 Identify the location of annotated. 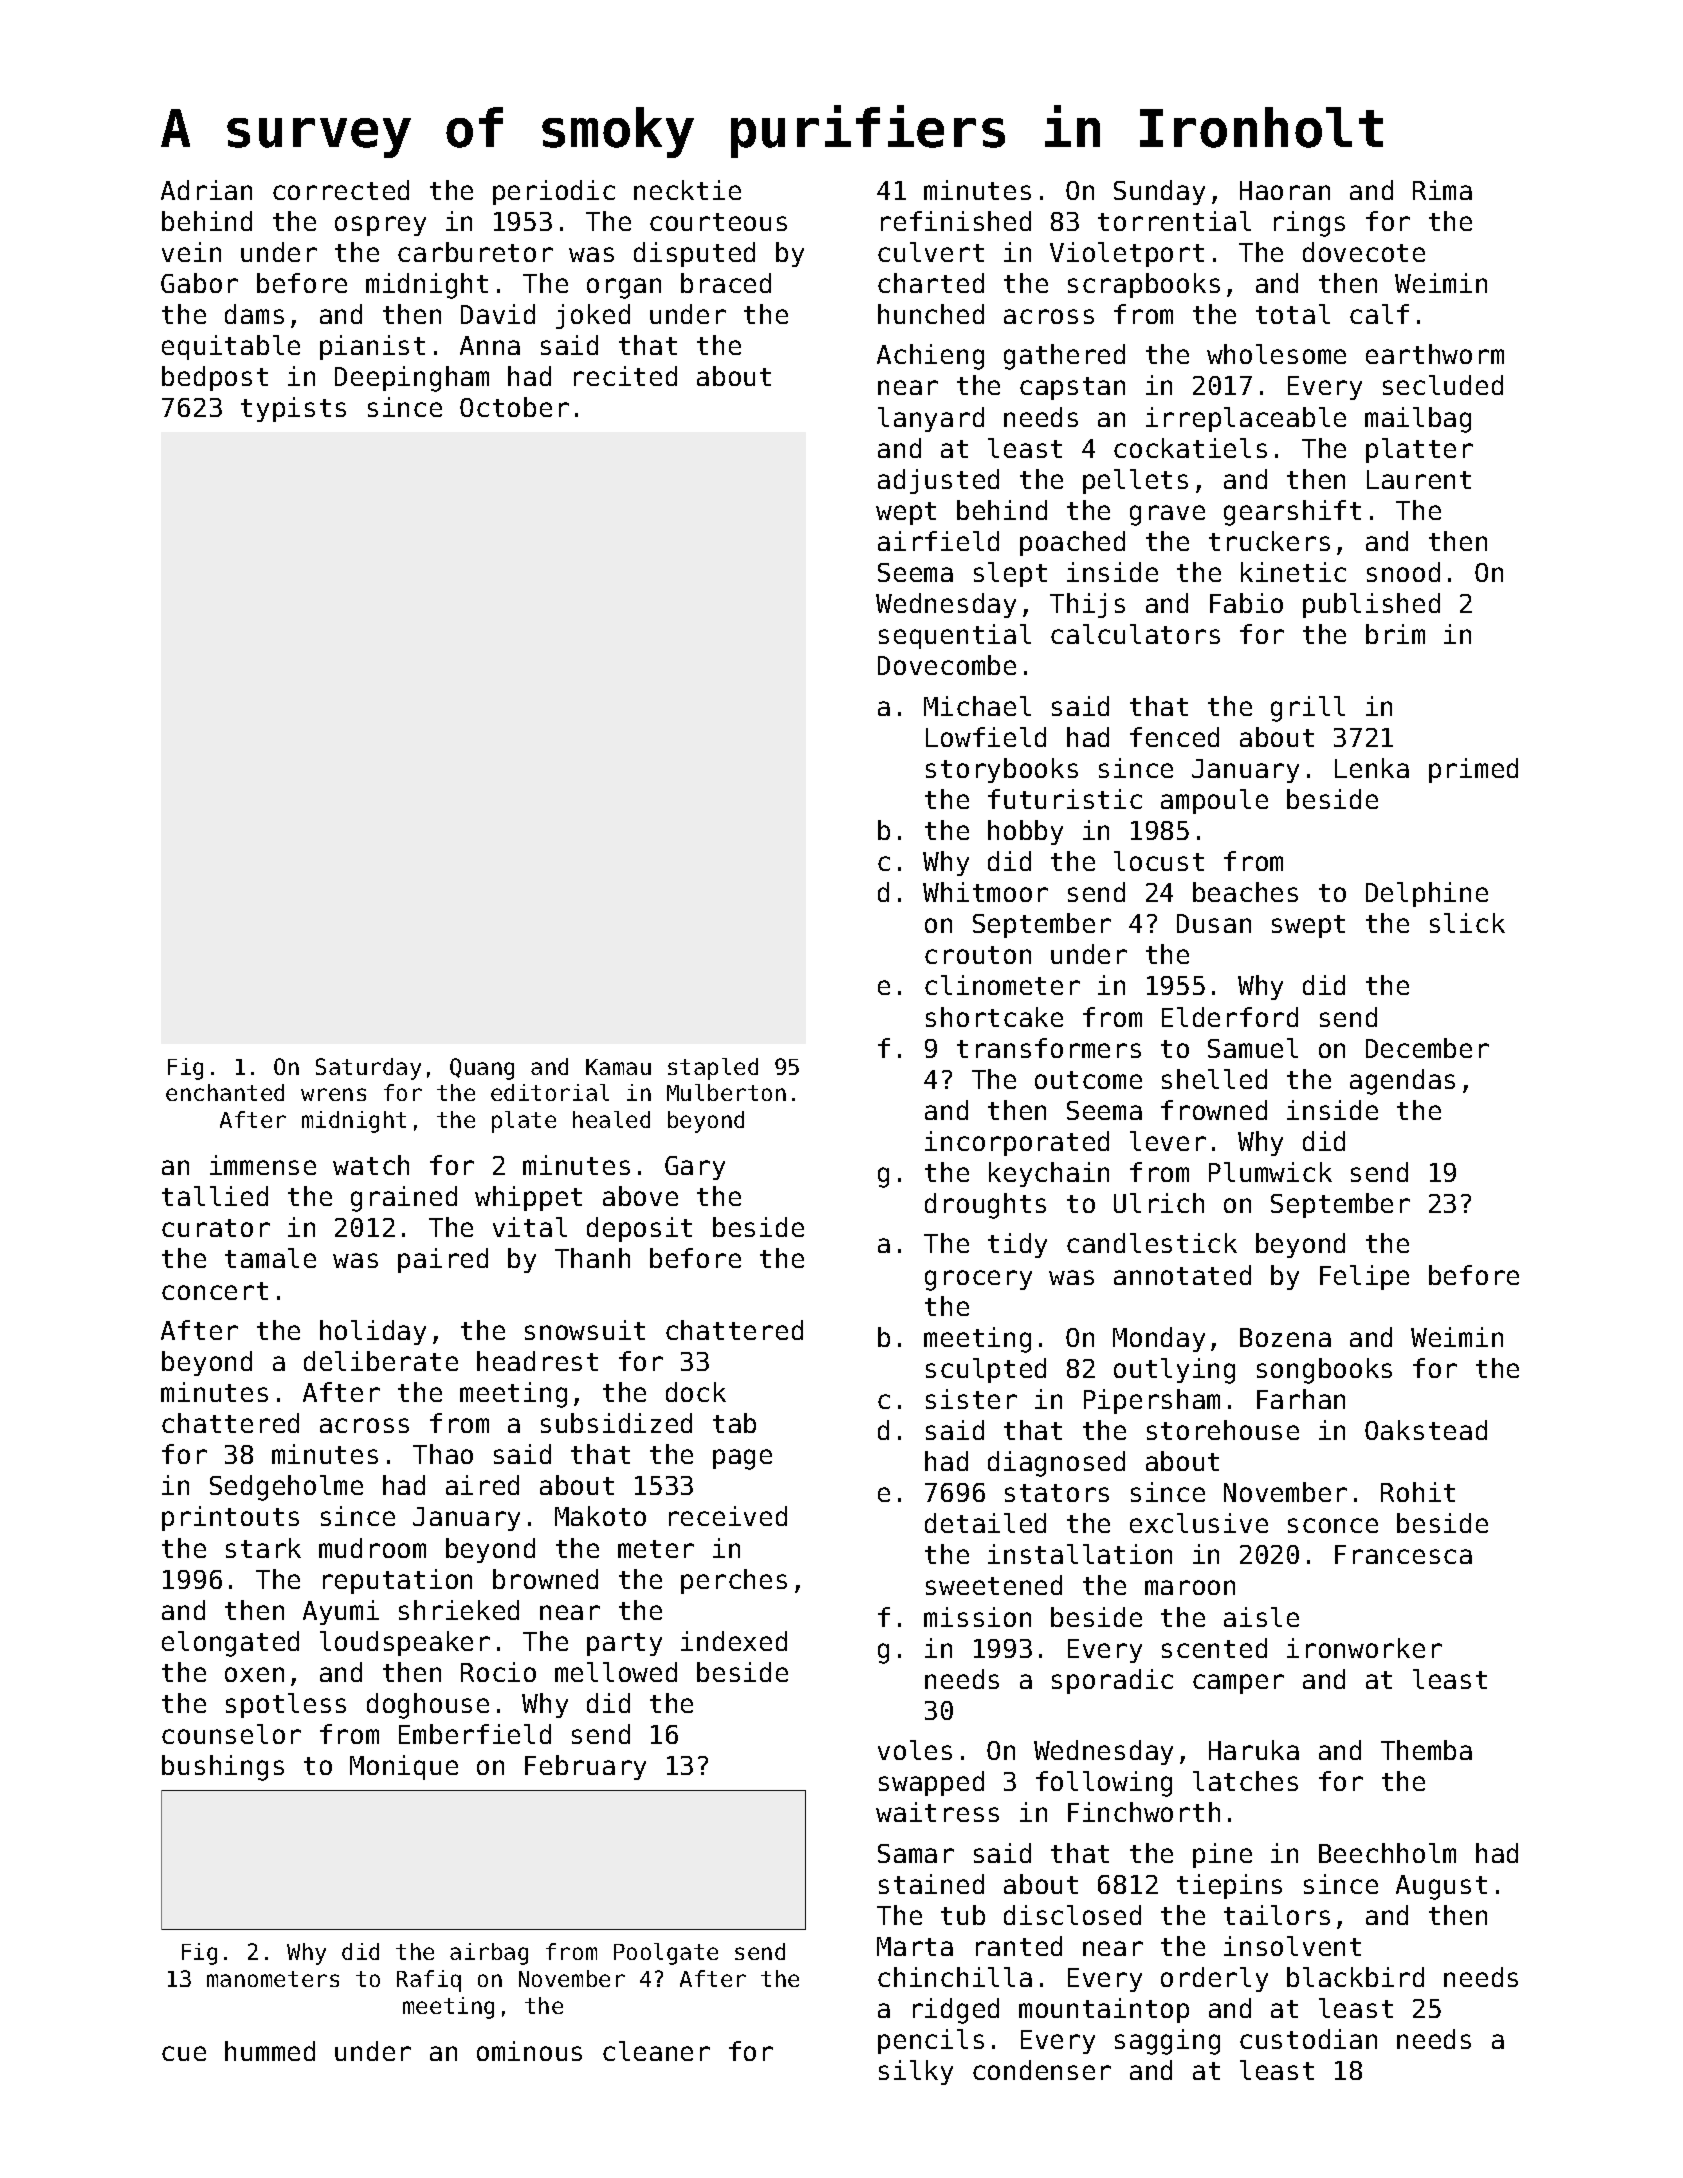
(1182, 1275).
